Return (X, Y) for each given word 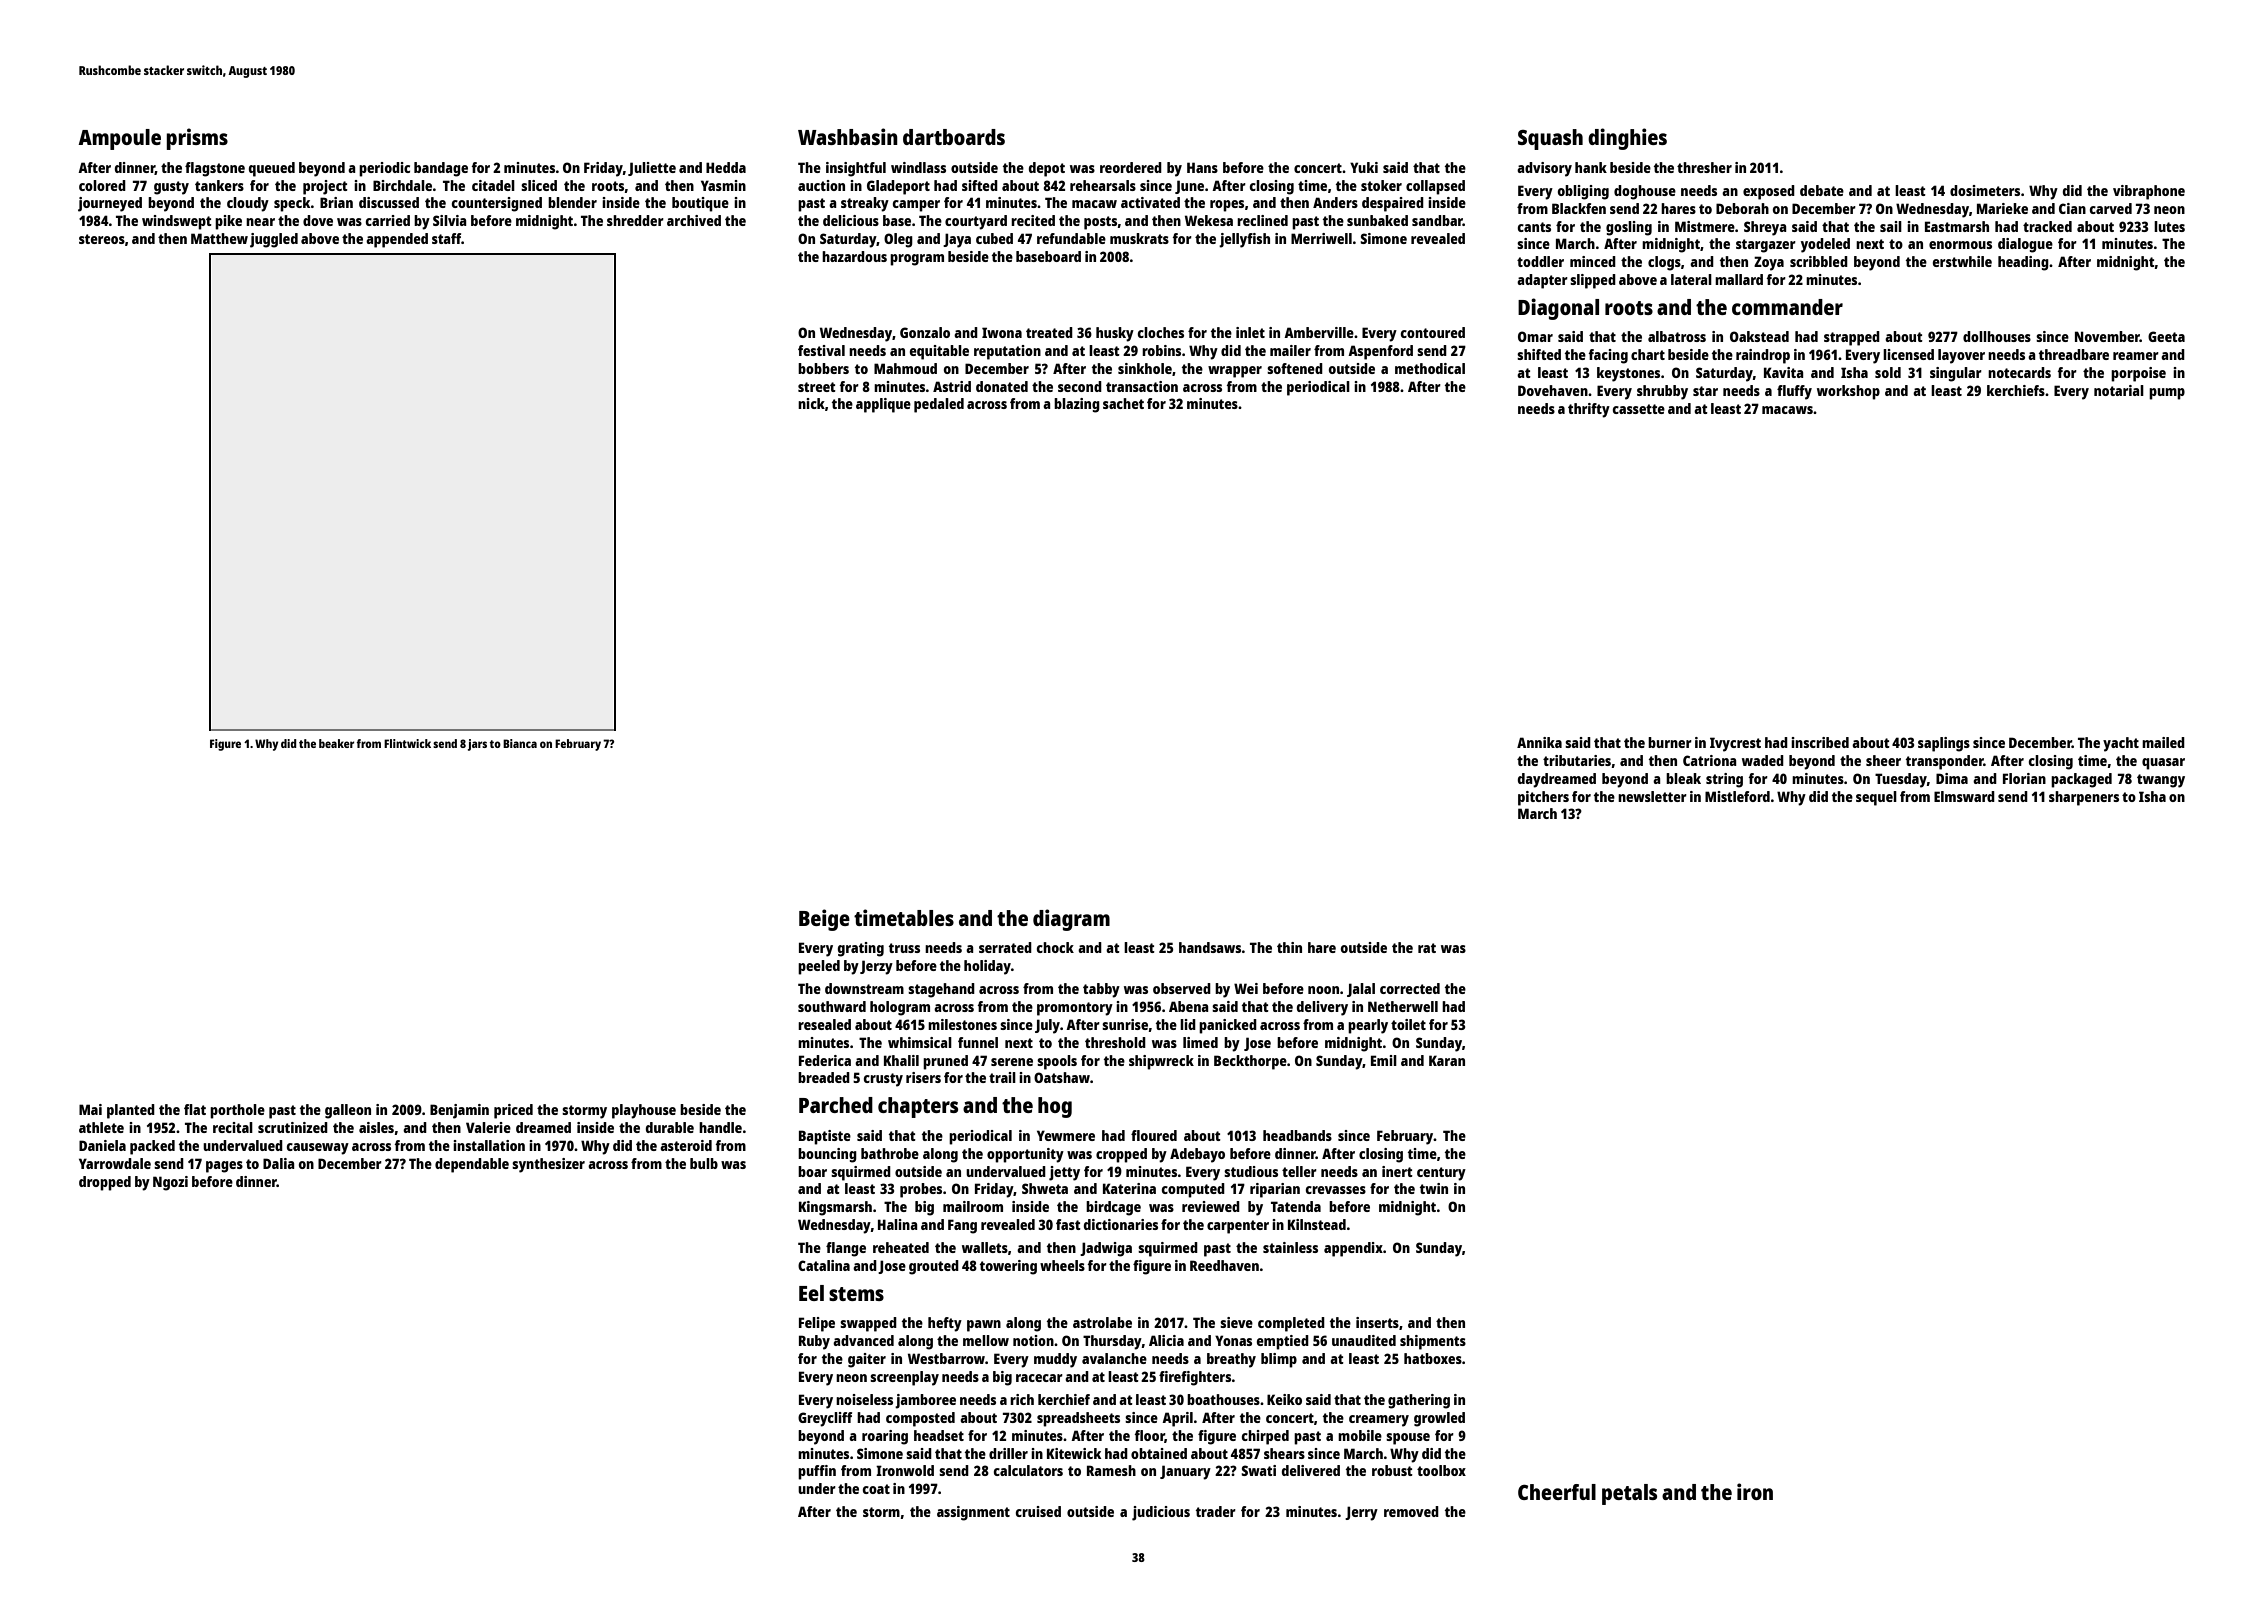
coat (876, 1489)
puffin (817, 1472)
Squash (1550, 139)
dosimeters (1985, 190)
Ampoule (119, 139)
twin (1434, 1188)
